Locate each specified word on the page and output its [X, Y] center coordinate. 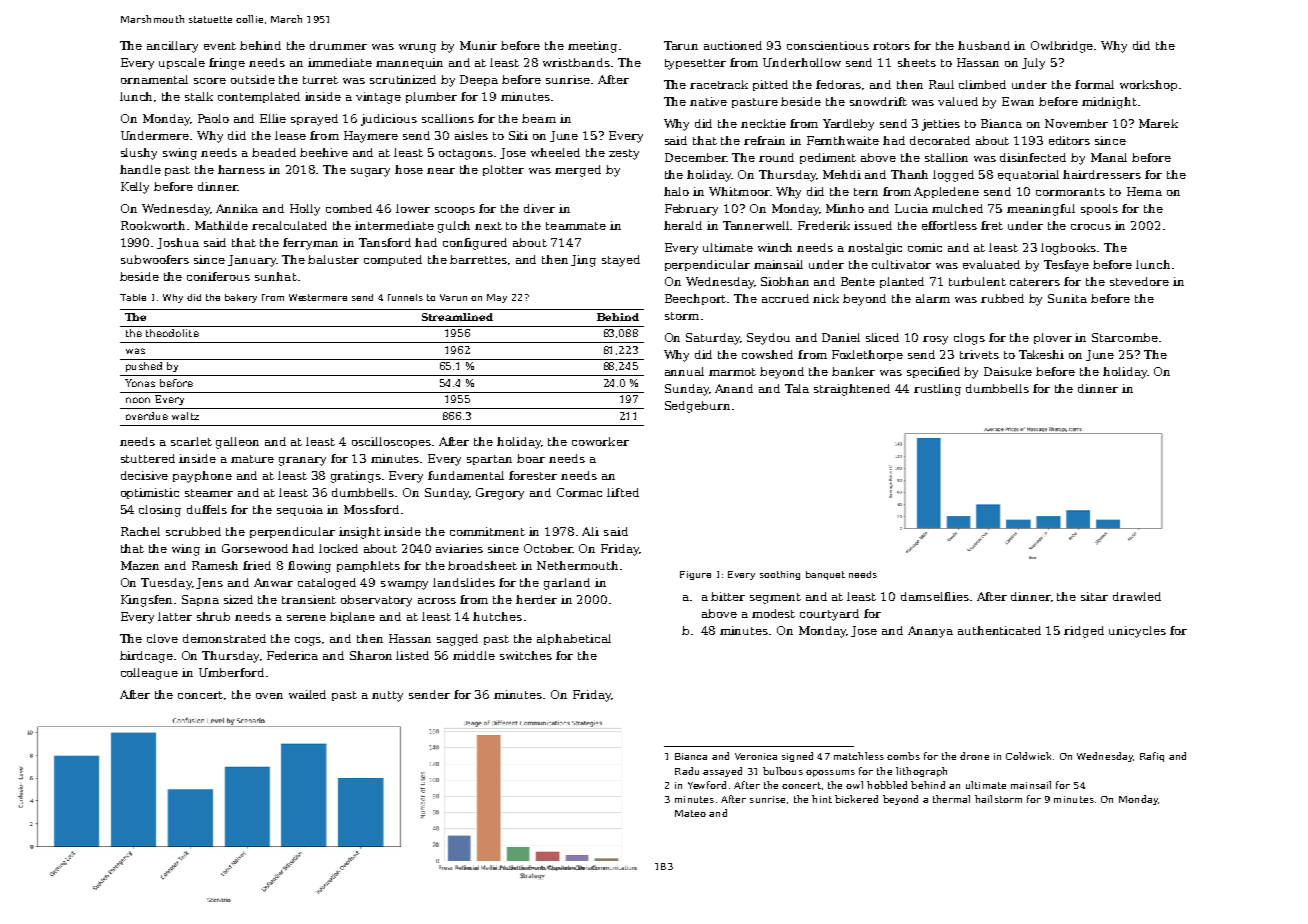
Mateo [690, 813]
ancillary [172, 47]
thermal [951, 799]
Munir [478, 45]
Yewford [707, 785]
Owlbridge [1063, 47]
